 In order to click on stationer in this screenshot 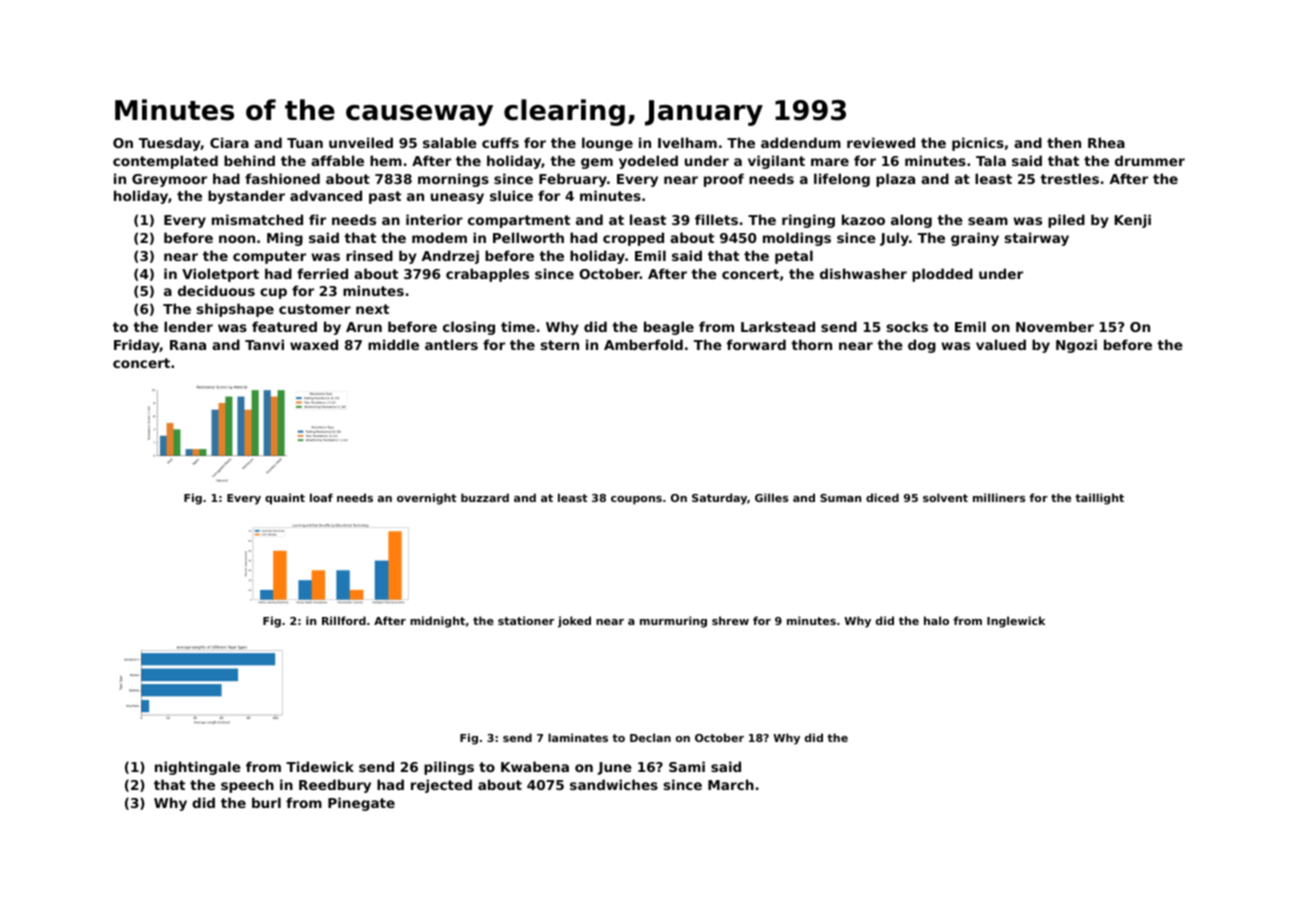, I will do `click(526, 620)`.
